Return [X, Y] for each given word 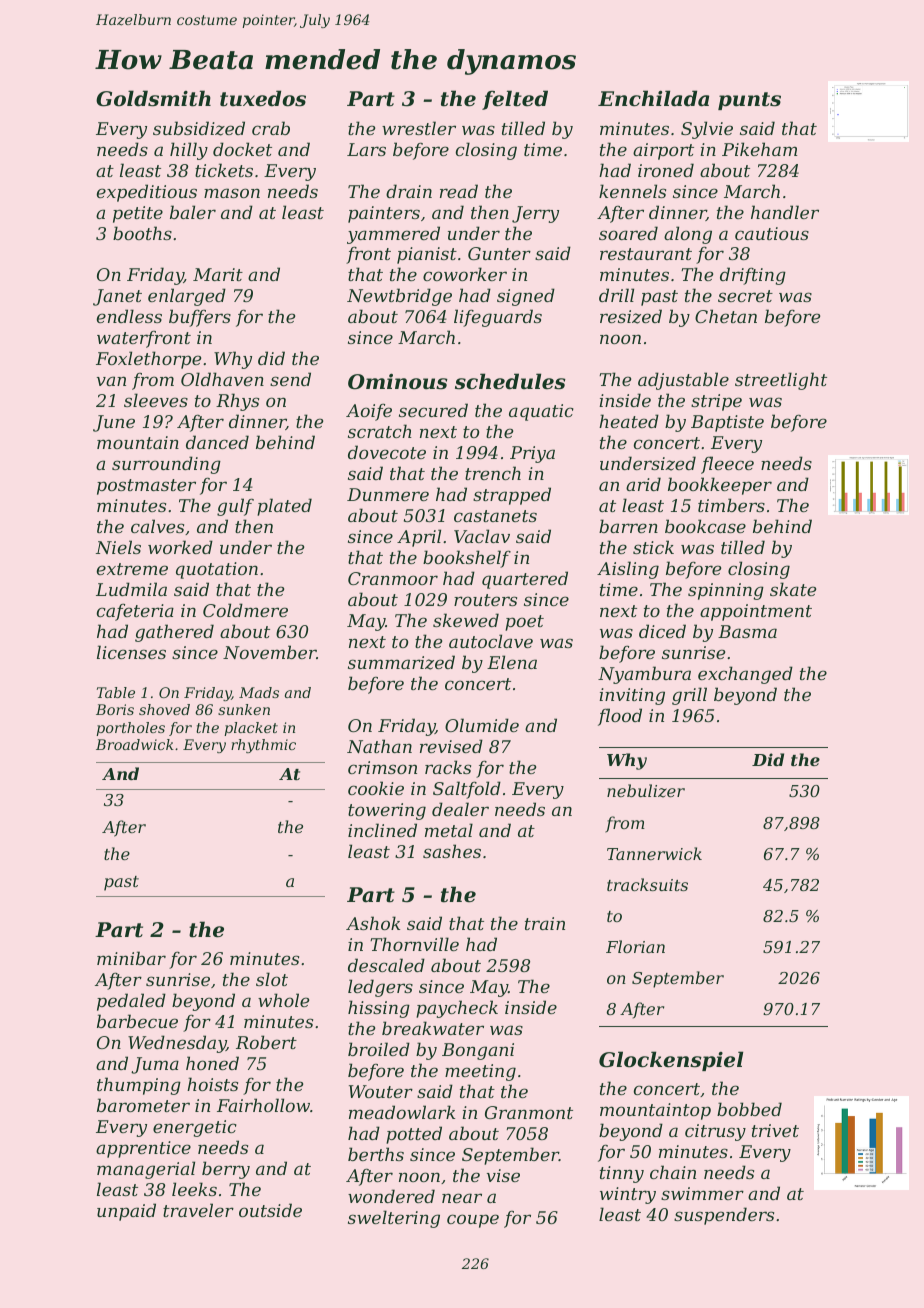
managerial [146, 1170]
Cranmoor [393, 578]
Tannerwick [654, 853]
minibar [131, 958]
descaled [386, 965]
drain [409, 191]
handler [785, 212]
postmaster [146, 487]
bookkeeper [720, 486]
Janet [117, 297]
